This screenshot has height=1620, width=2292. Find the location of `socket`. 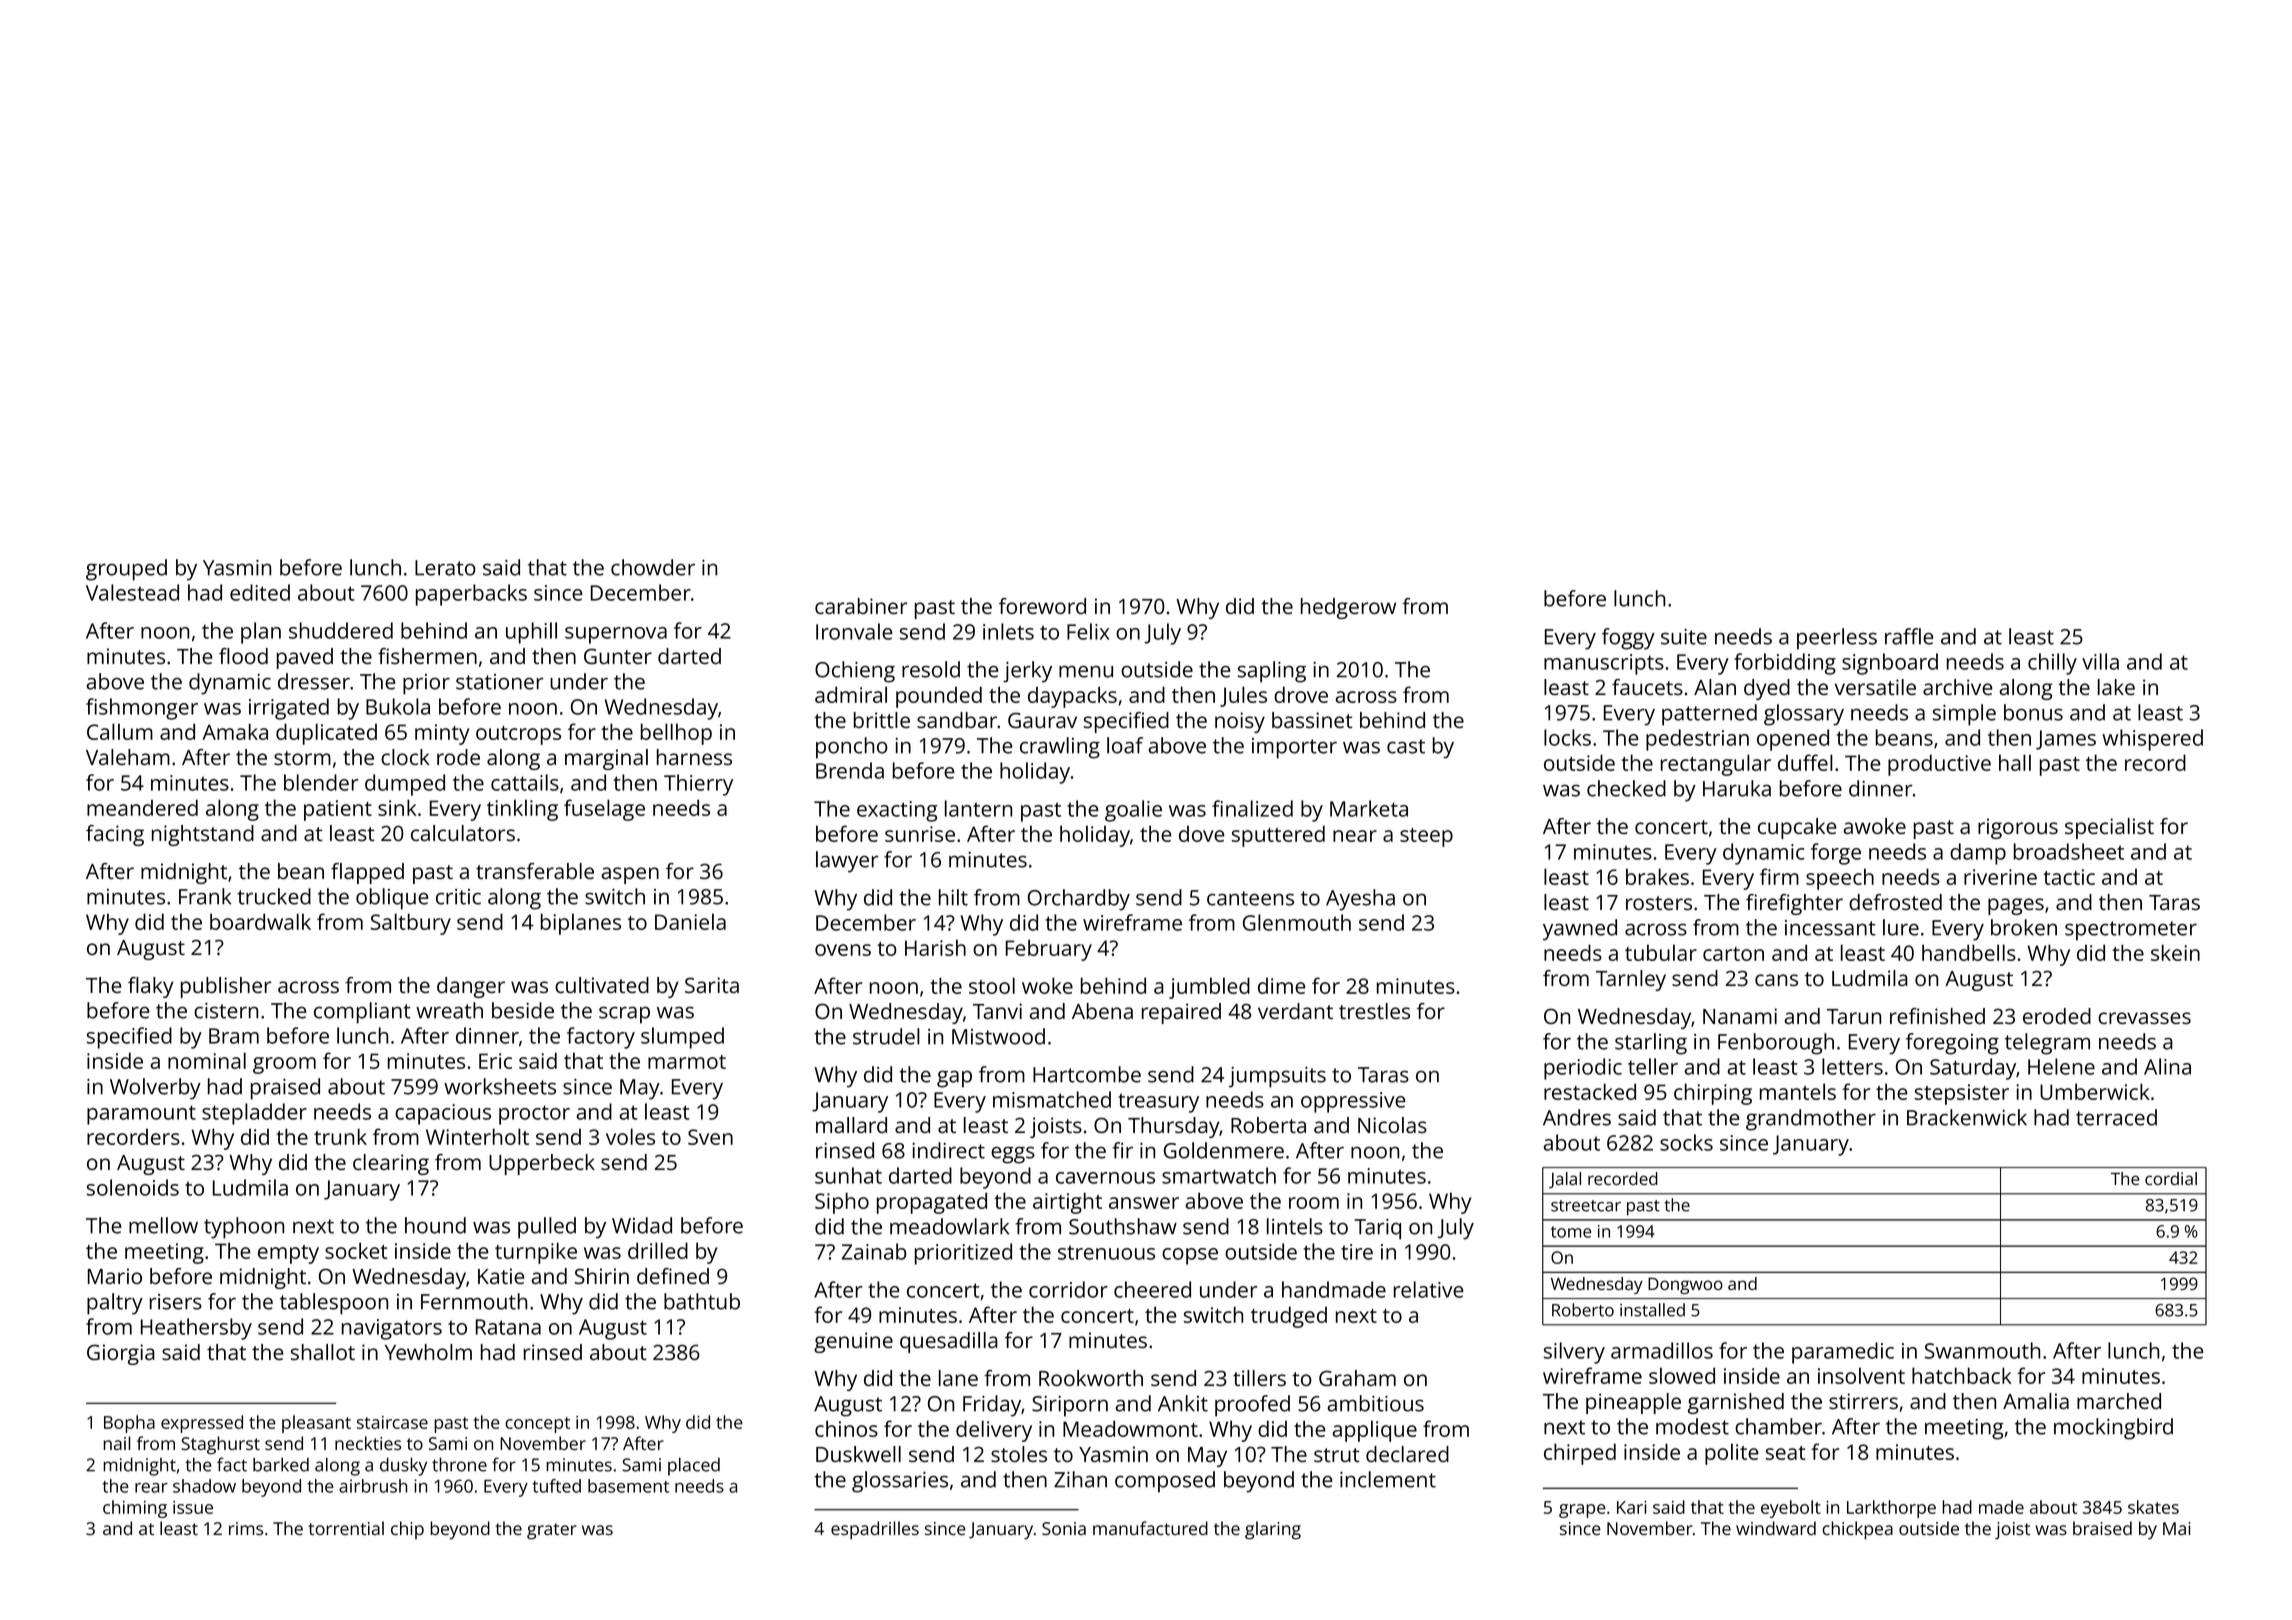

socket is located at coordinates (356, 1250).
